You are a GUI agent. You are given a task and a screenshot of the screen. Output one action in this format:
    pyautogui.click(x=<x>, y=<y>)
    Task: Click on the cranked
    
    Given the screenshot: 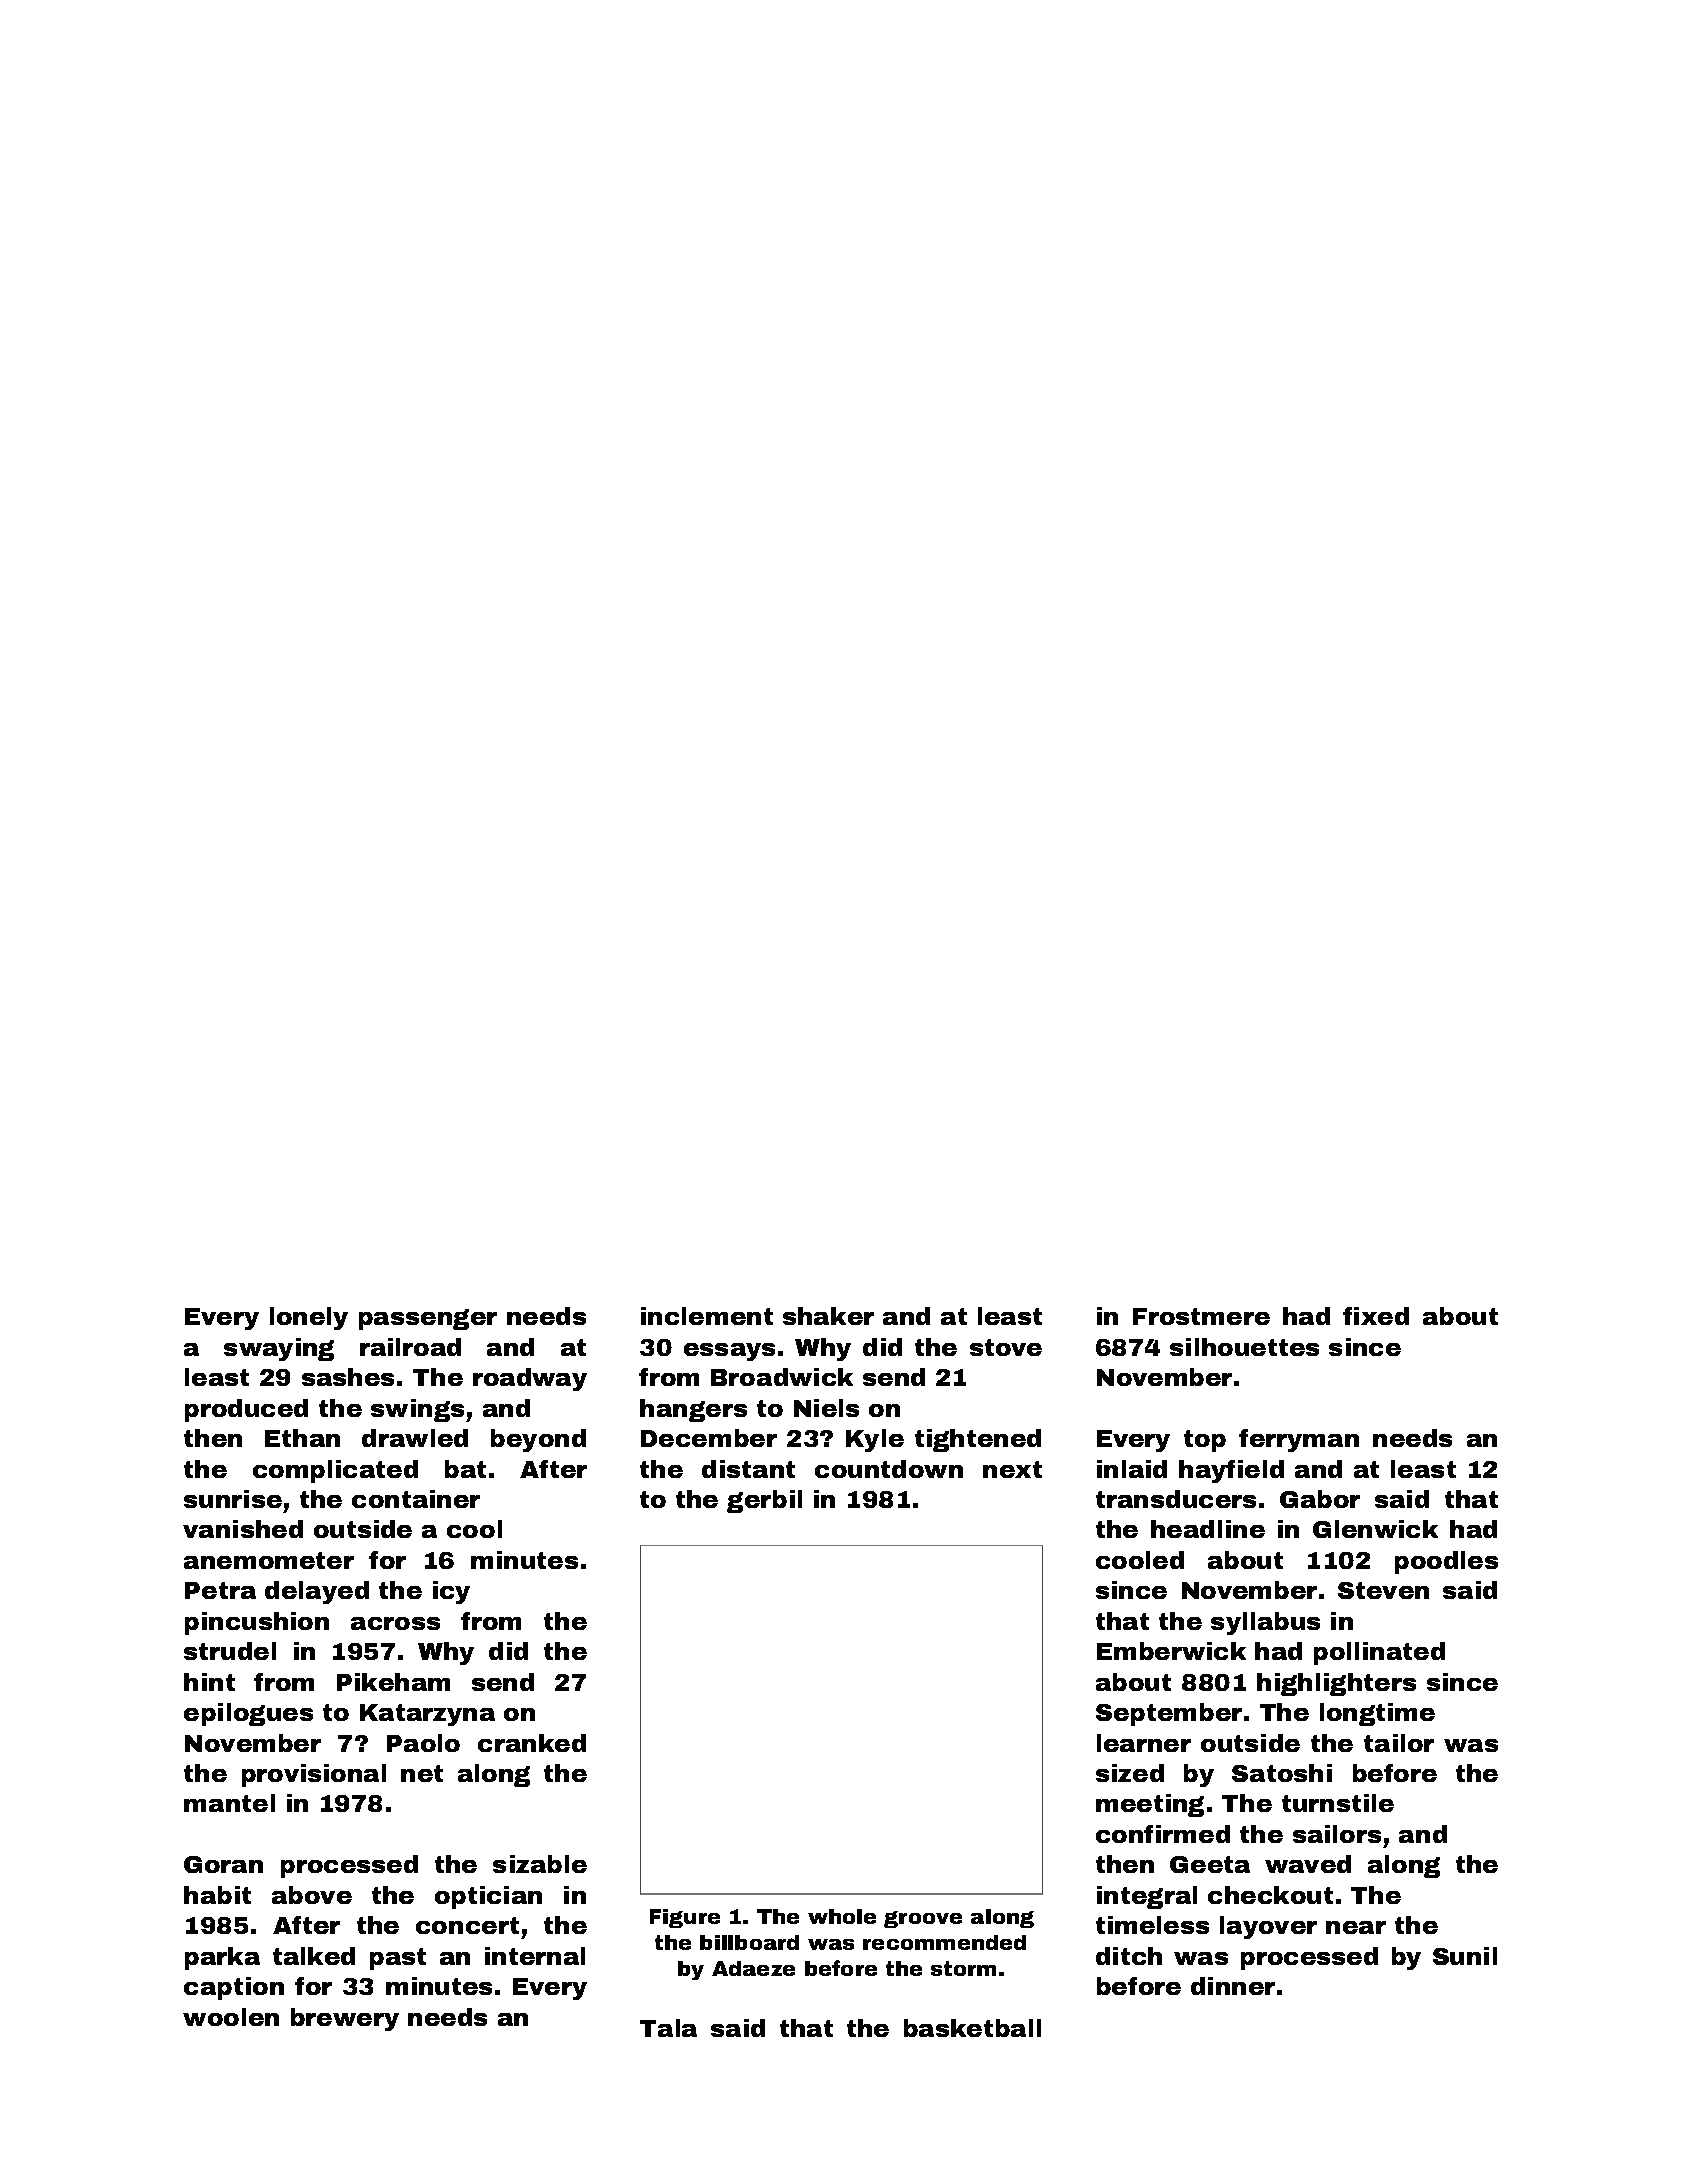 What is the action you would take?
    pyautogui.click(x=532, y=1743)
